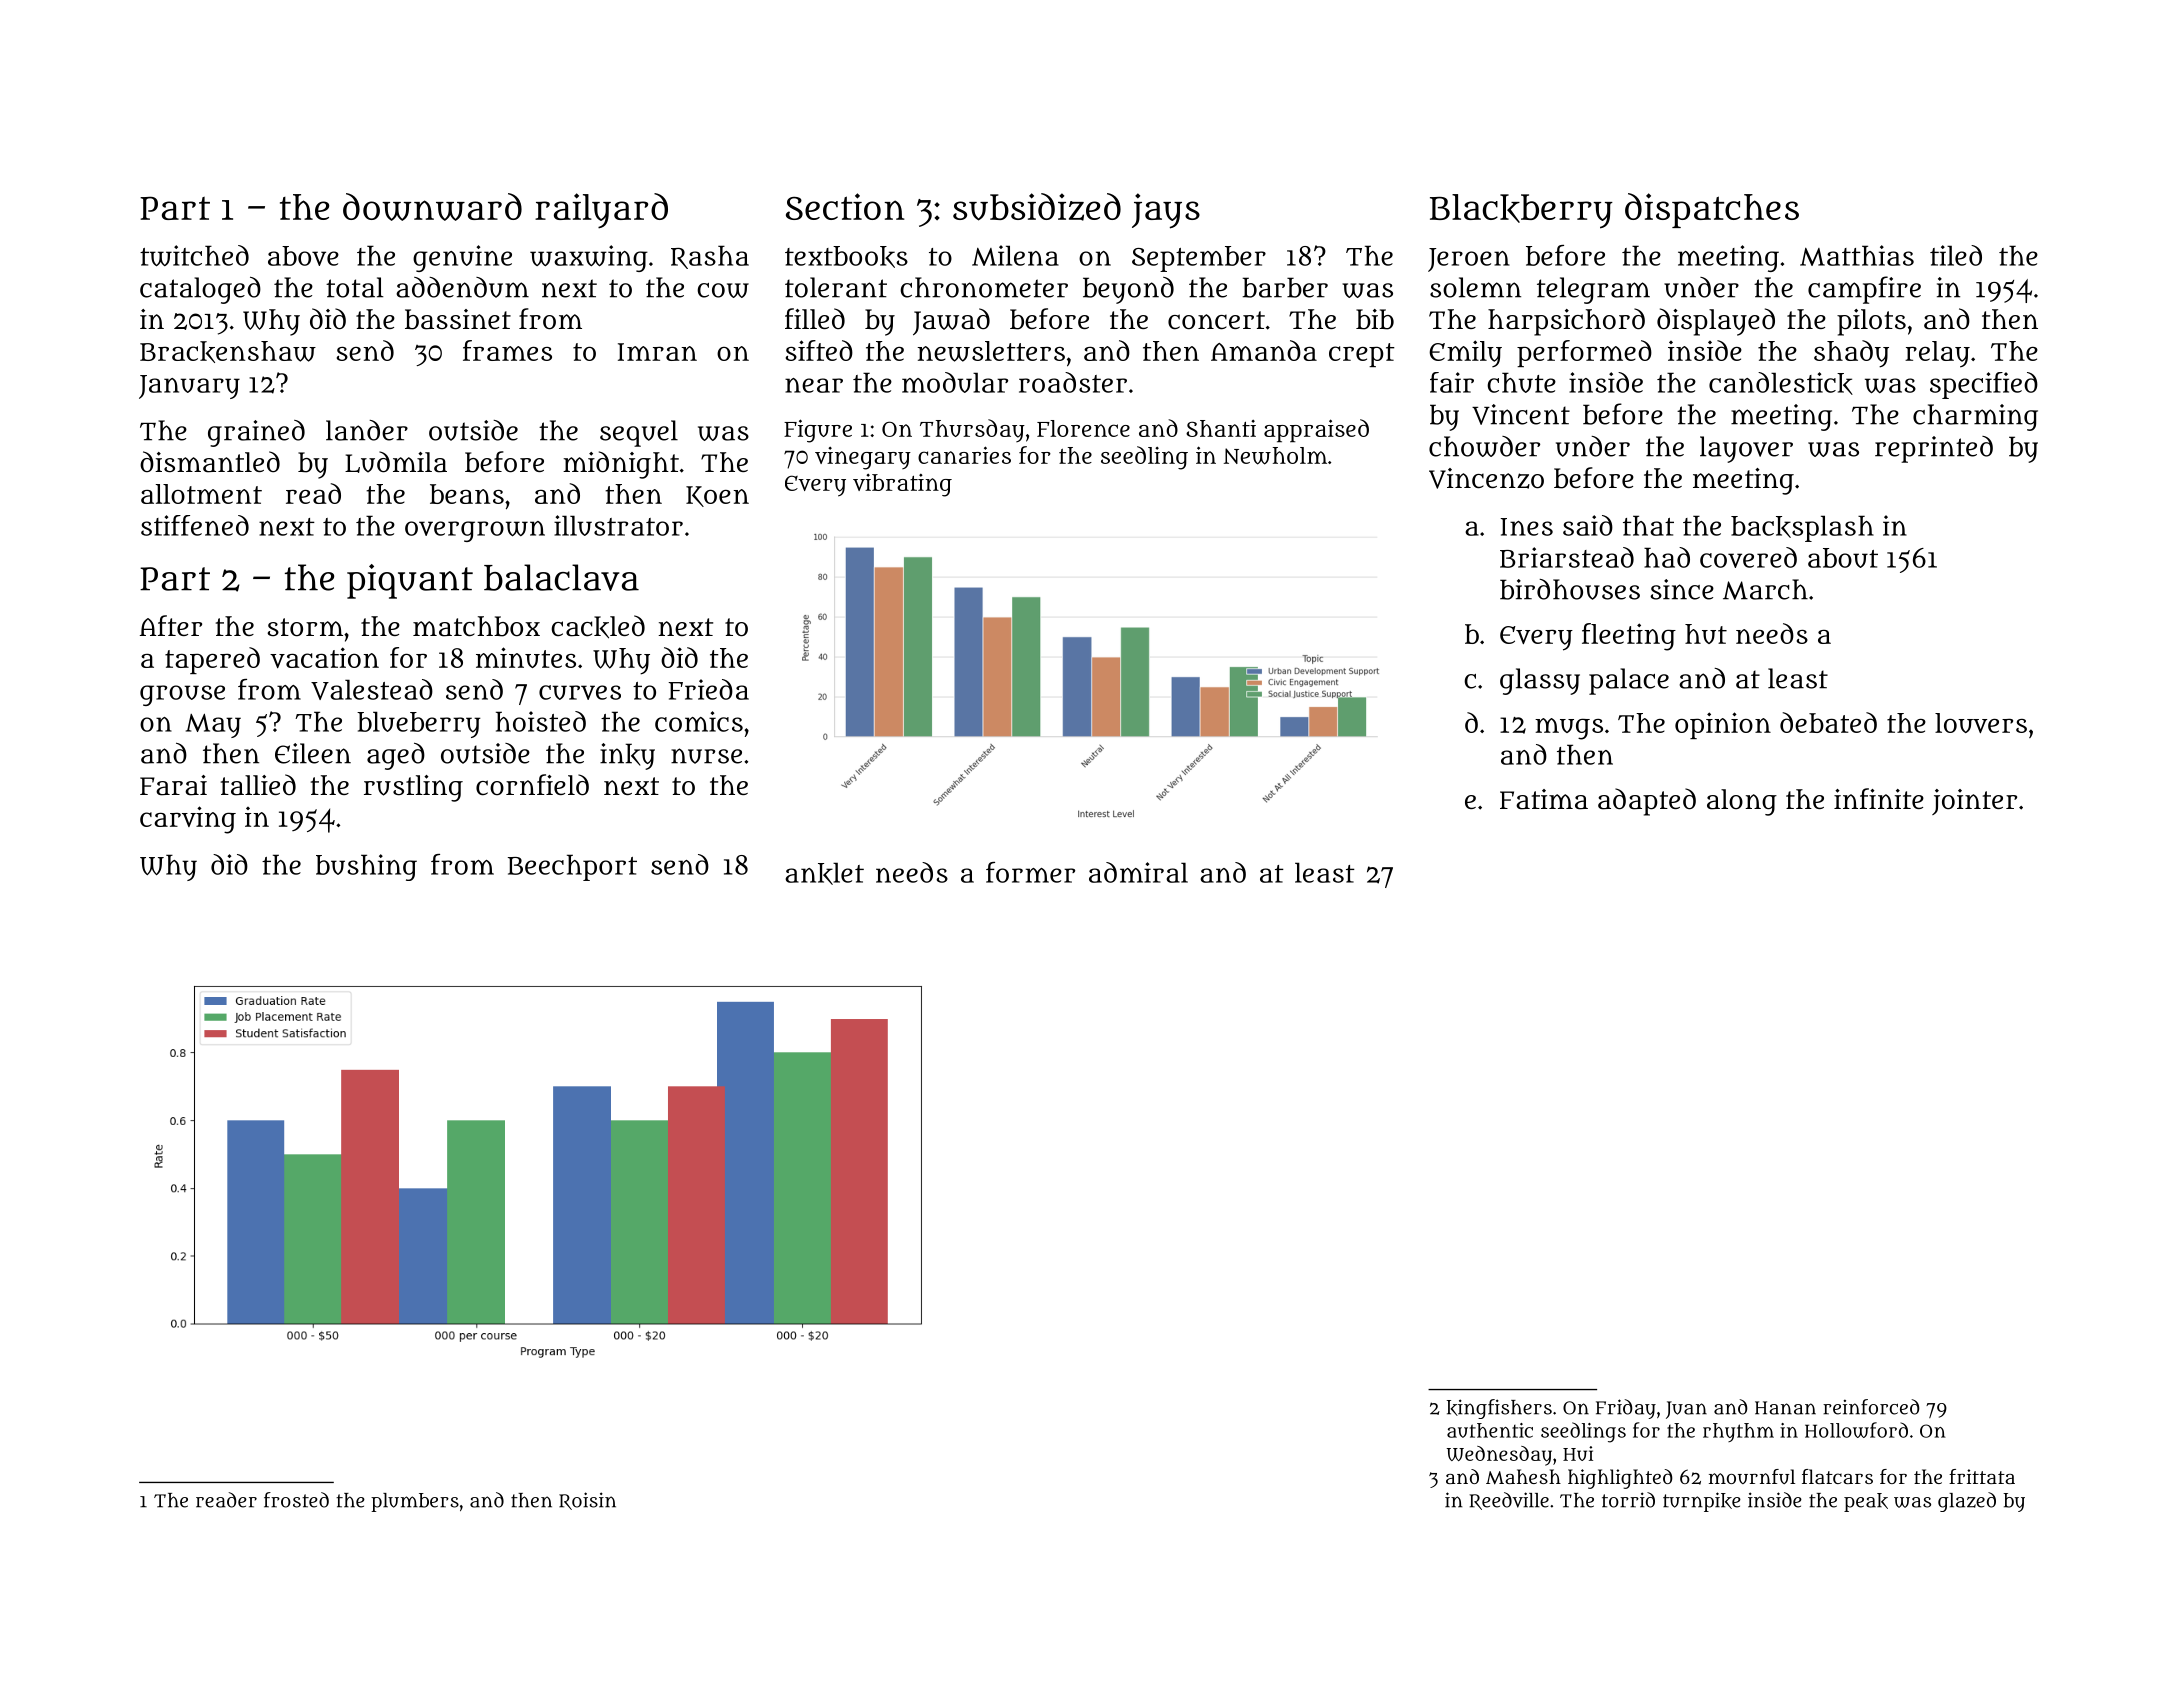 The image size is (2178, 1683). What do you see at coordinates (1499, 1409) in the screenshot?
I see `kingfishers` at bounding box center [1499, 1409].
